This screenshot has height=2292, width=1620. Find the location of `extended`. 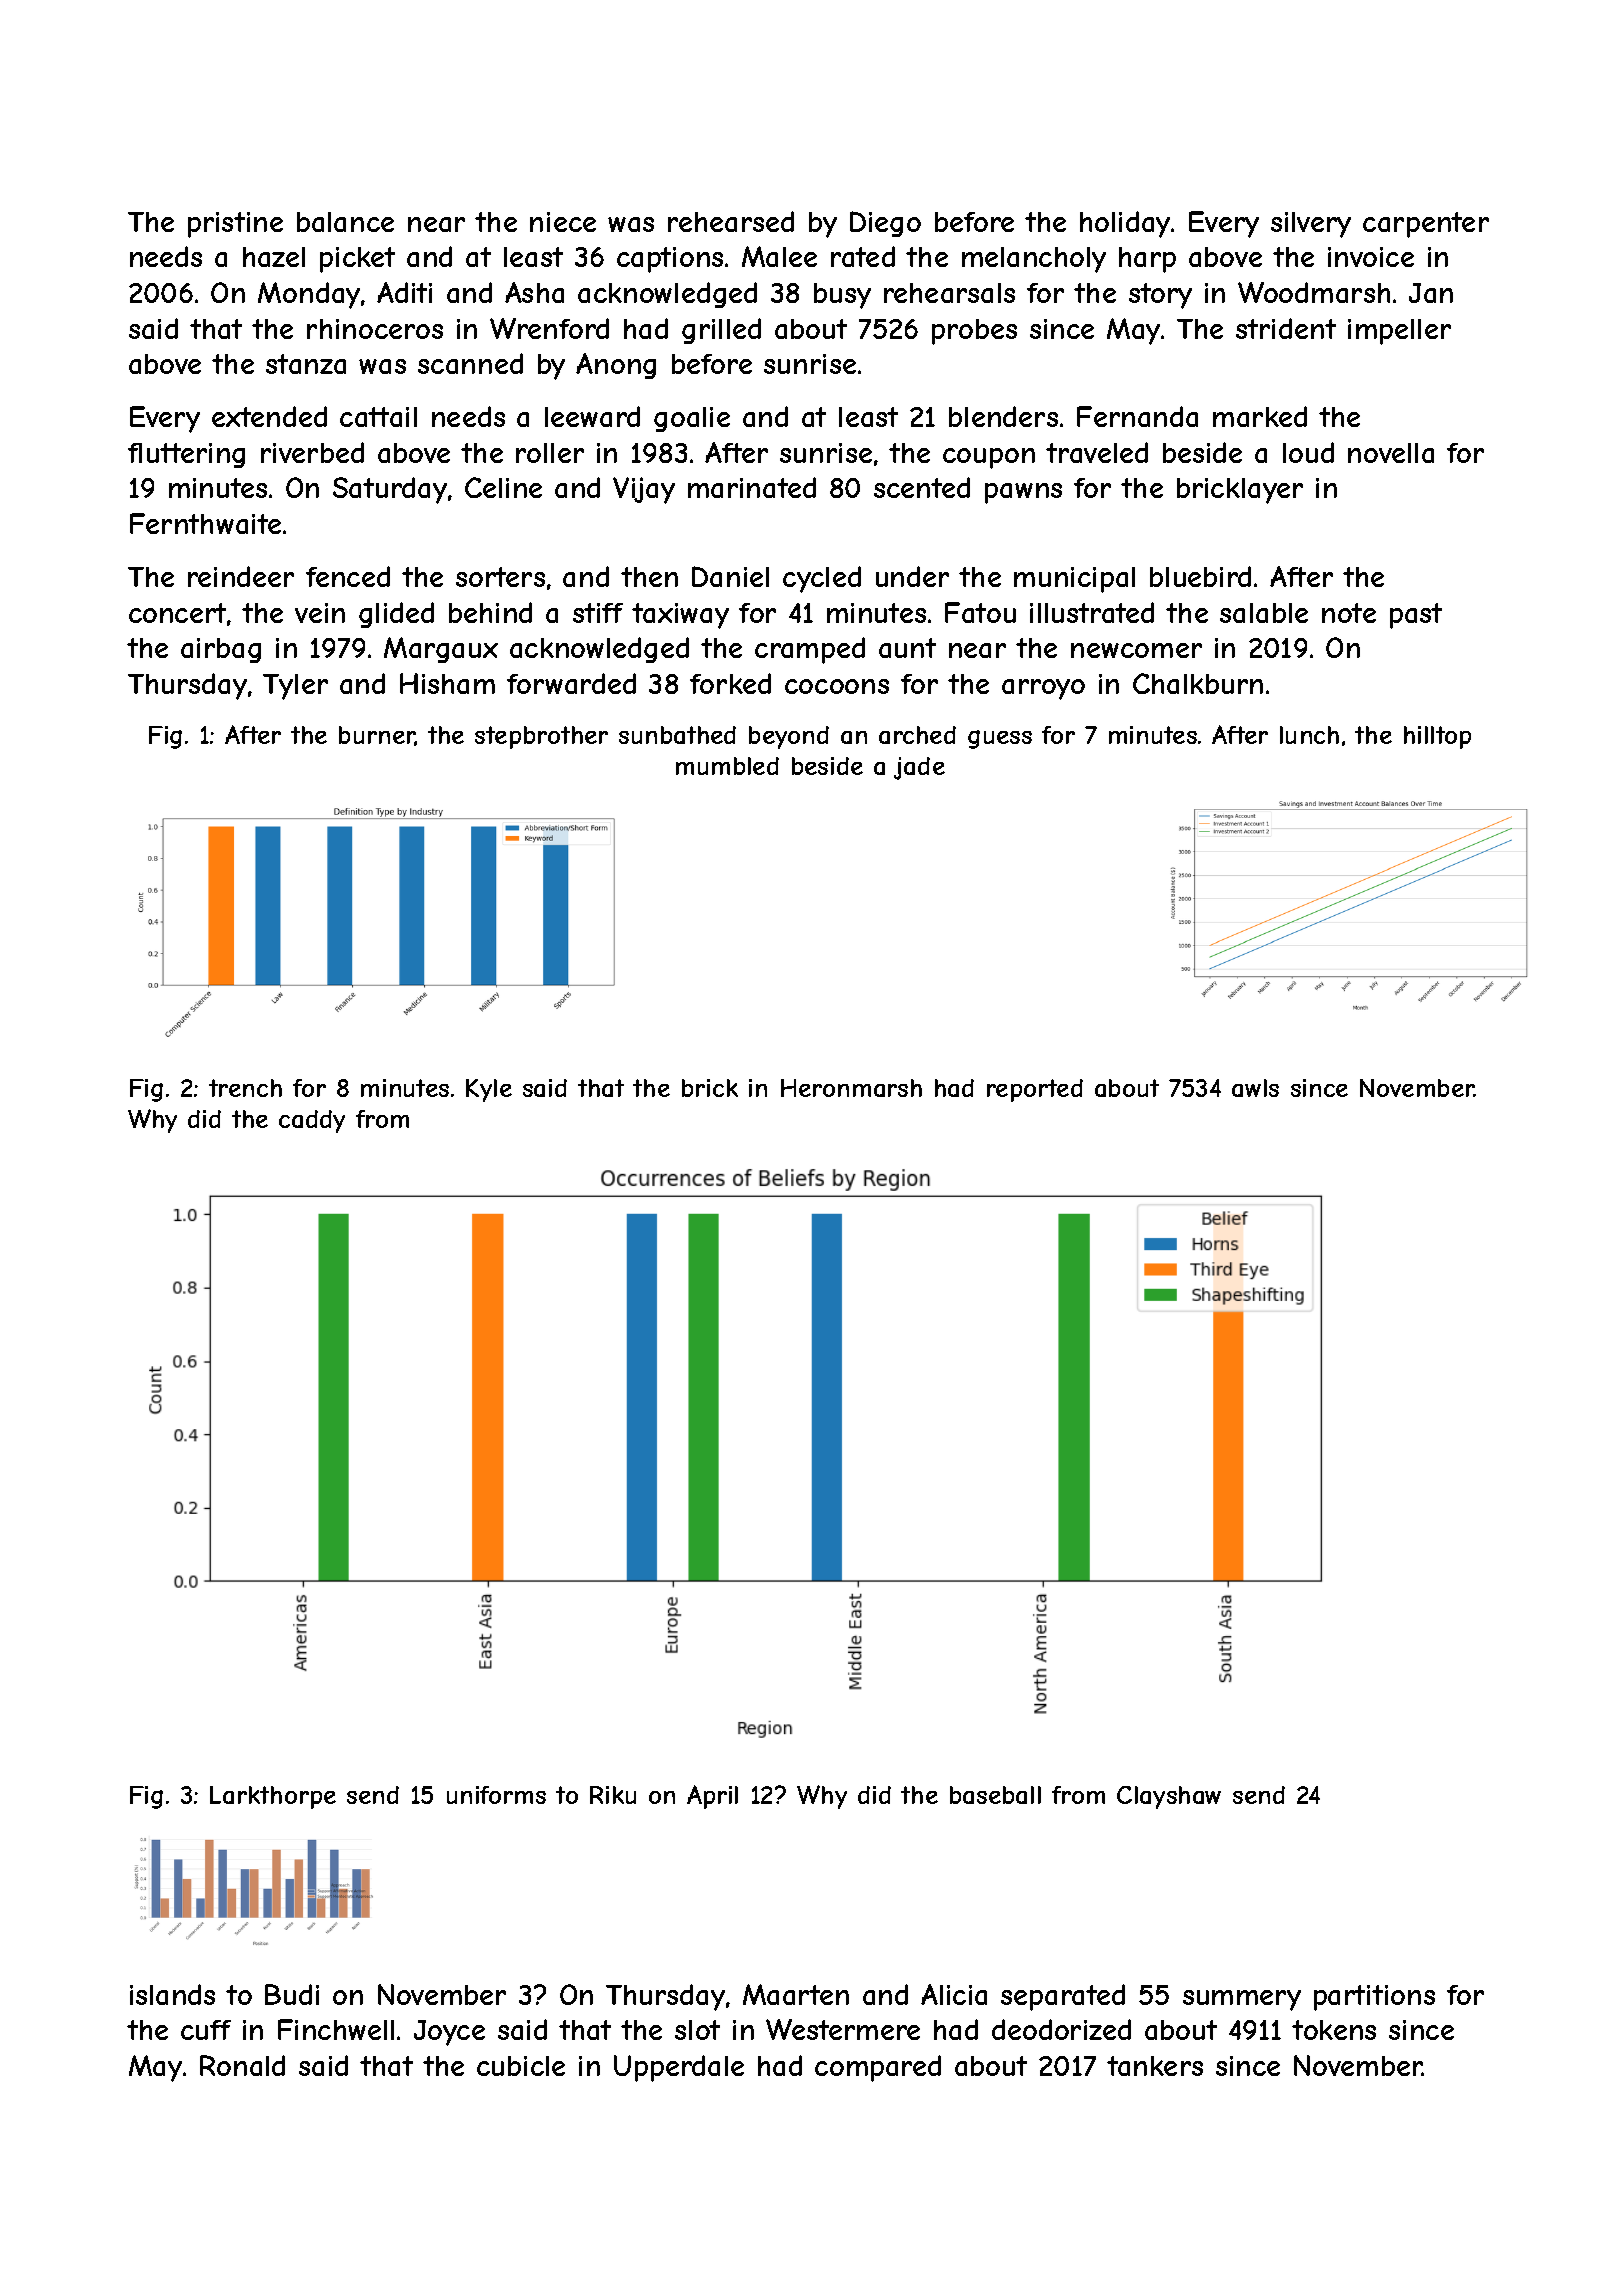

extended is located at coordinates (269, 416).
